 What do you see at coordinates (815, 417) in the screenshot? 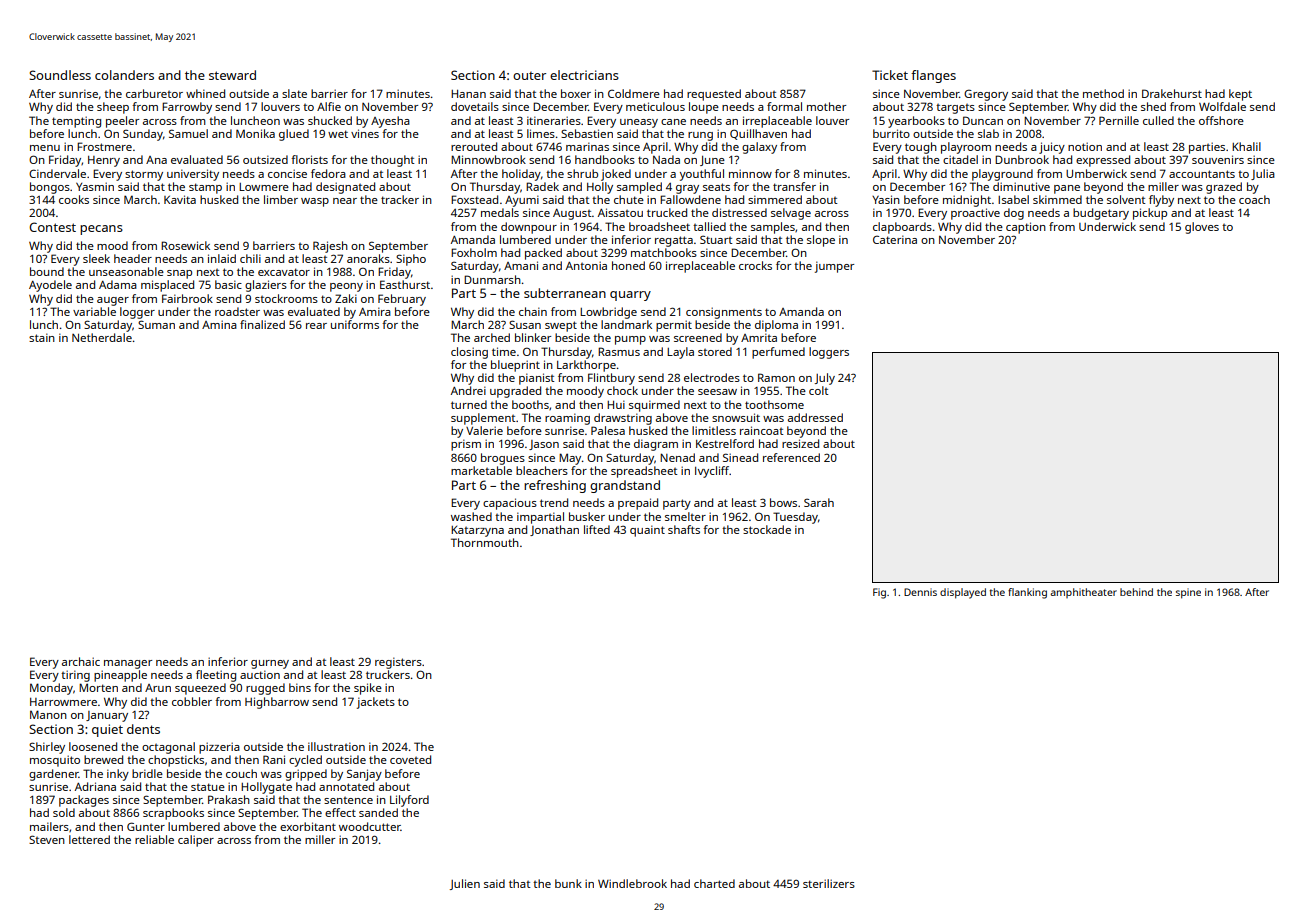
I see `addressed` at bounding box center [815, 417].
